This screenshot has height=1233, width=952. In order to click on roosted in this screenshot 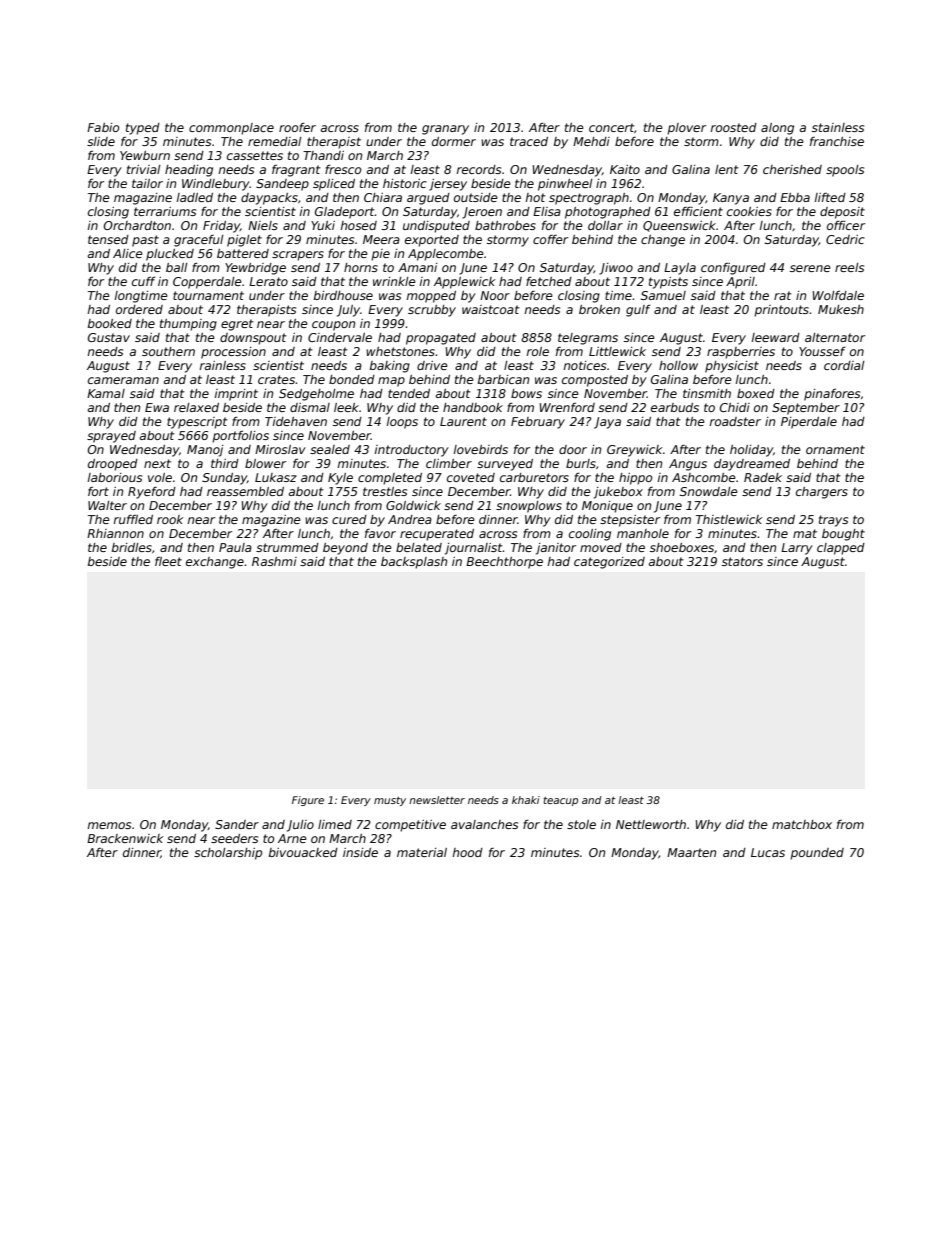, I will do `click(734, 127)`.
